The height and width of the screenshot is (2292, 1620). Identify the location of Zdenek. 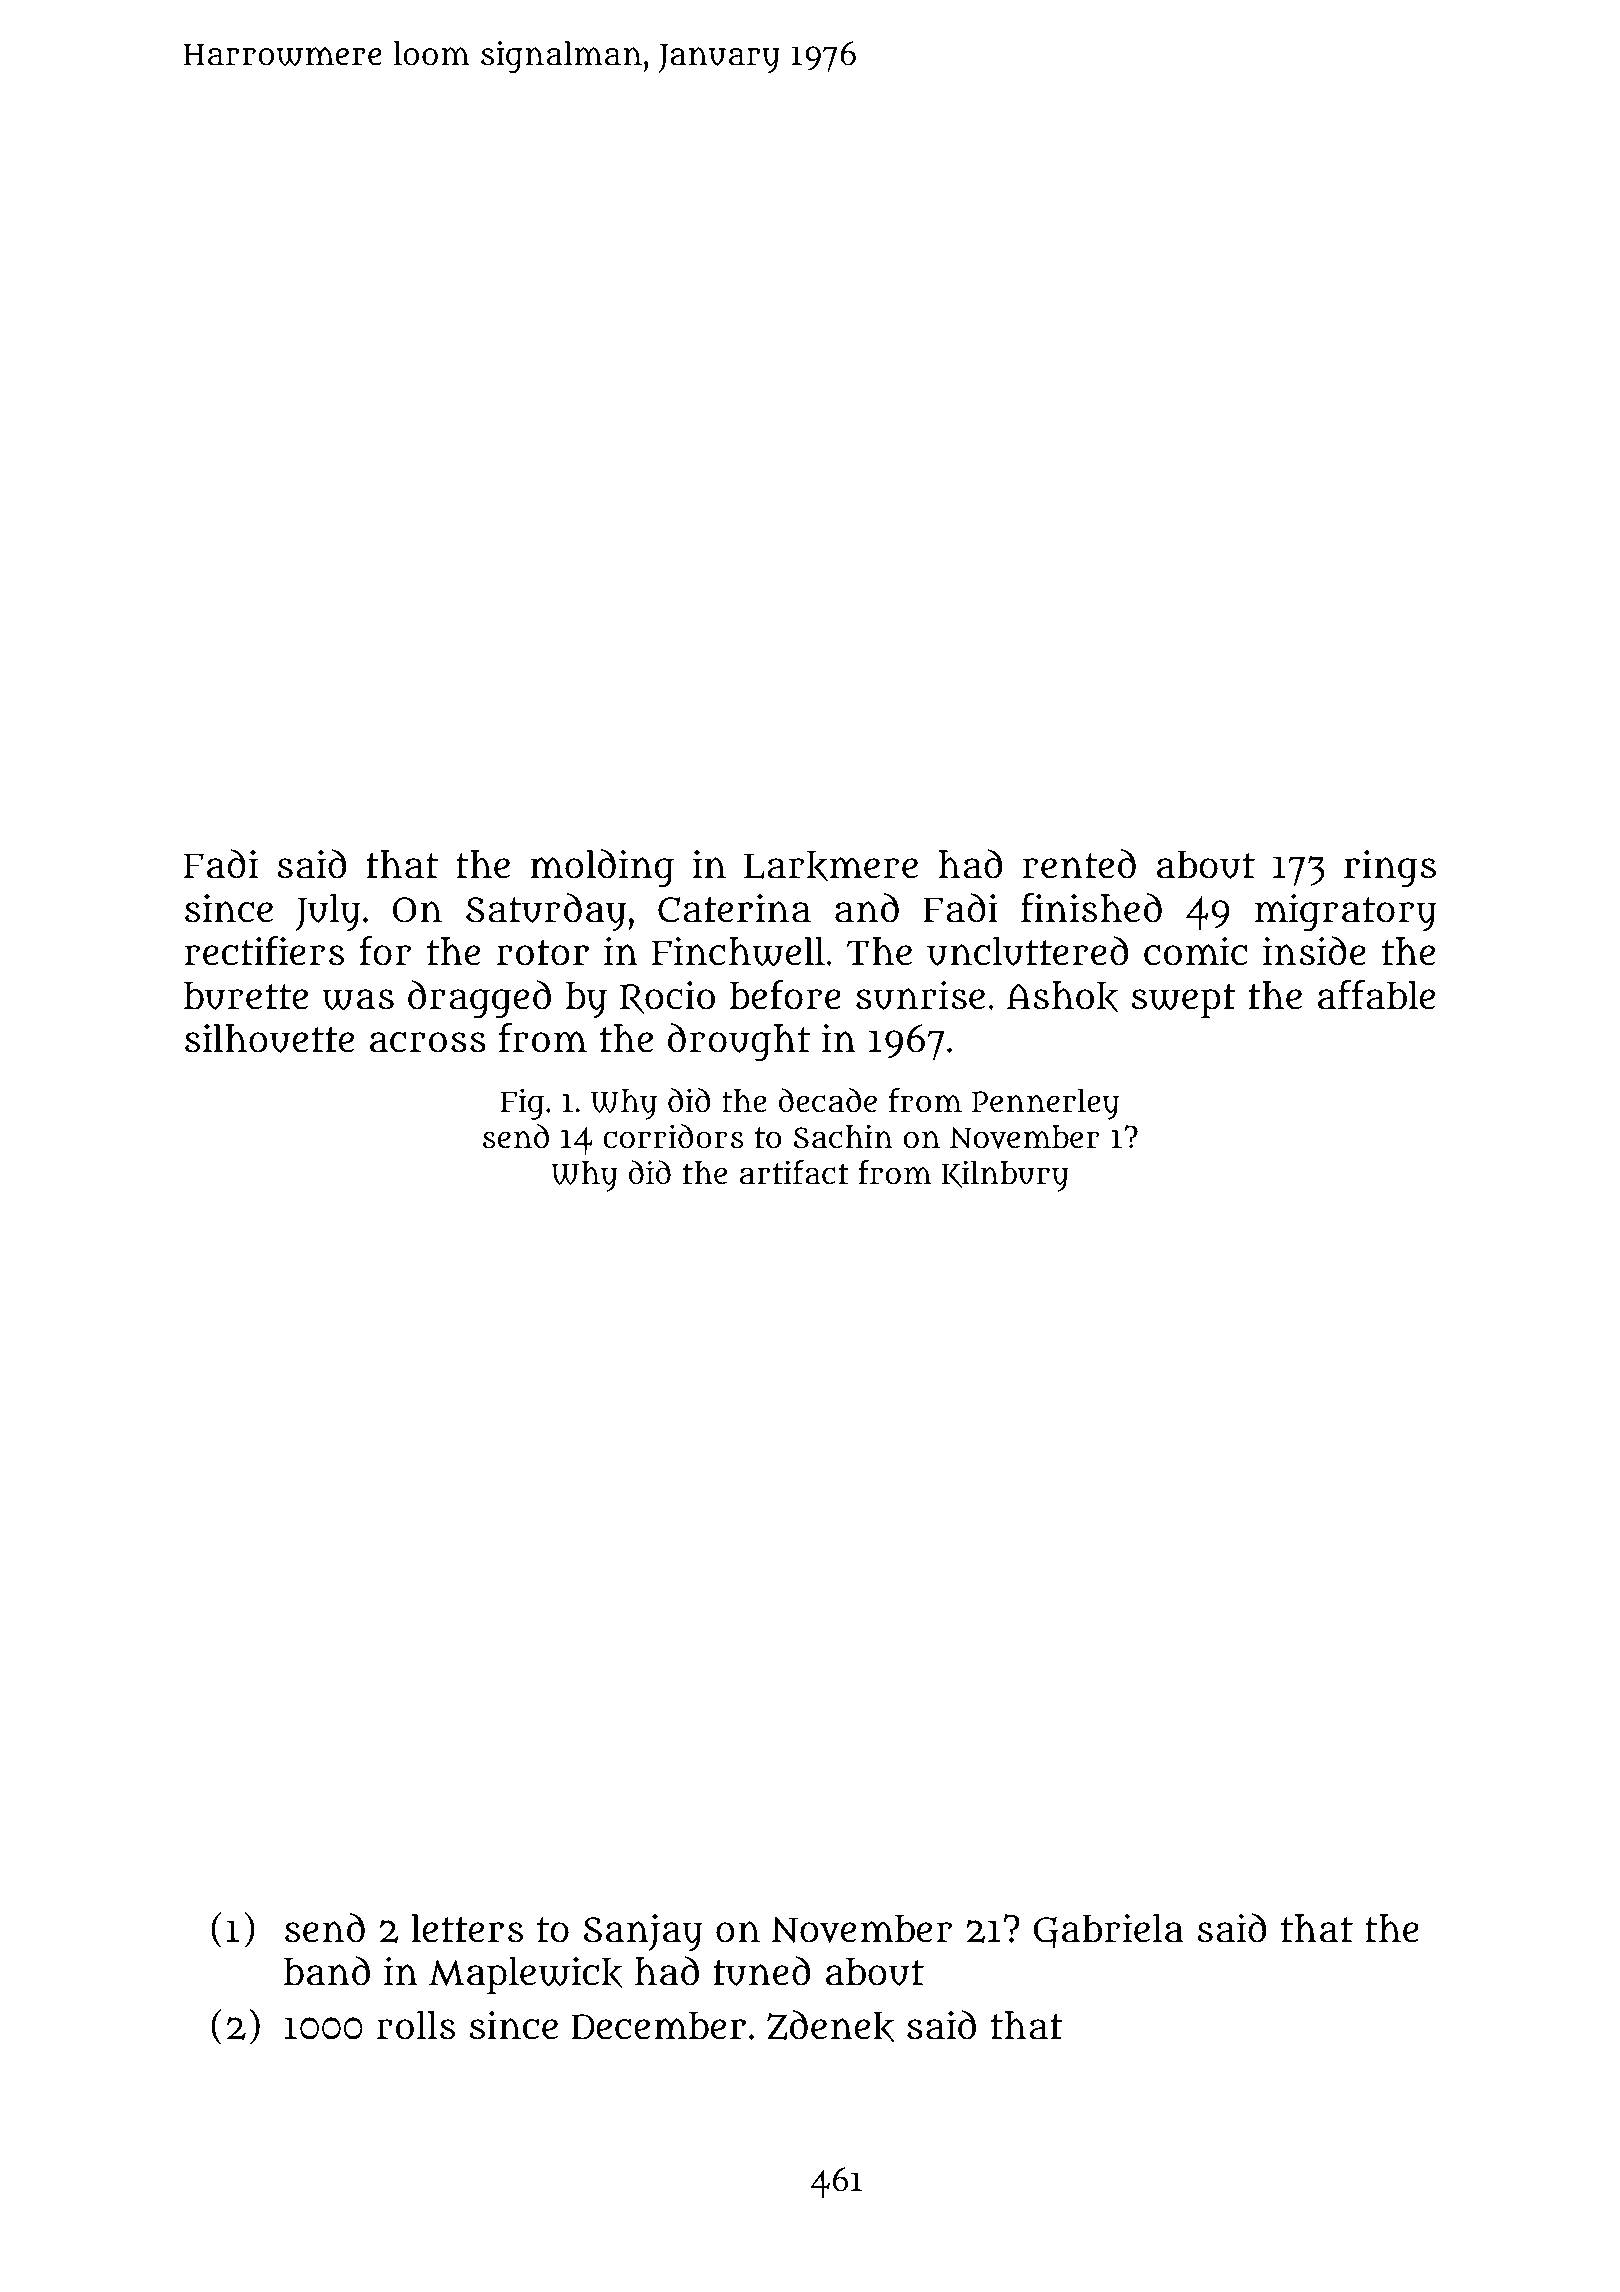
(830, 2026).
